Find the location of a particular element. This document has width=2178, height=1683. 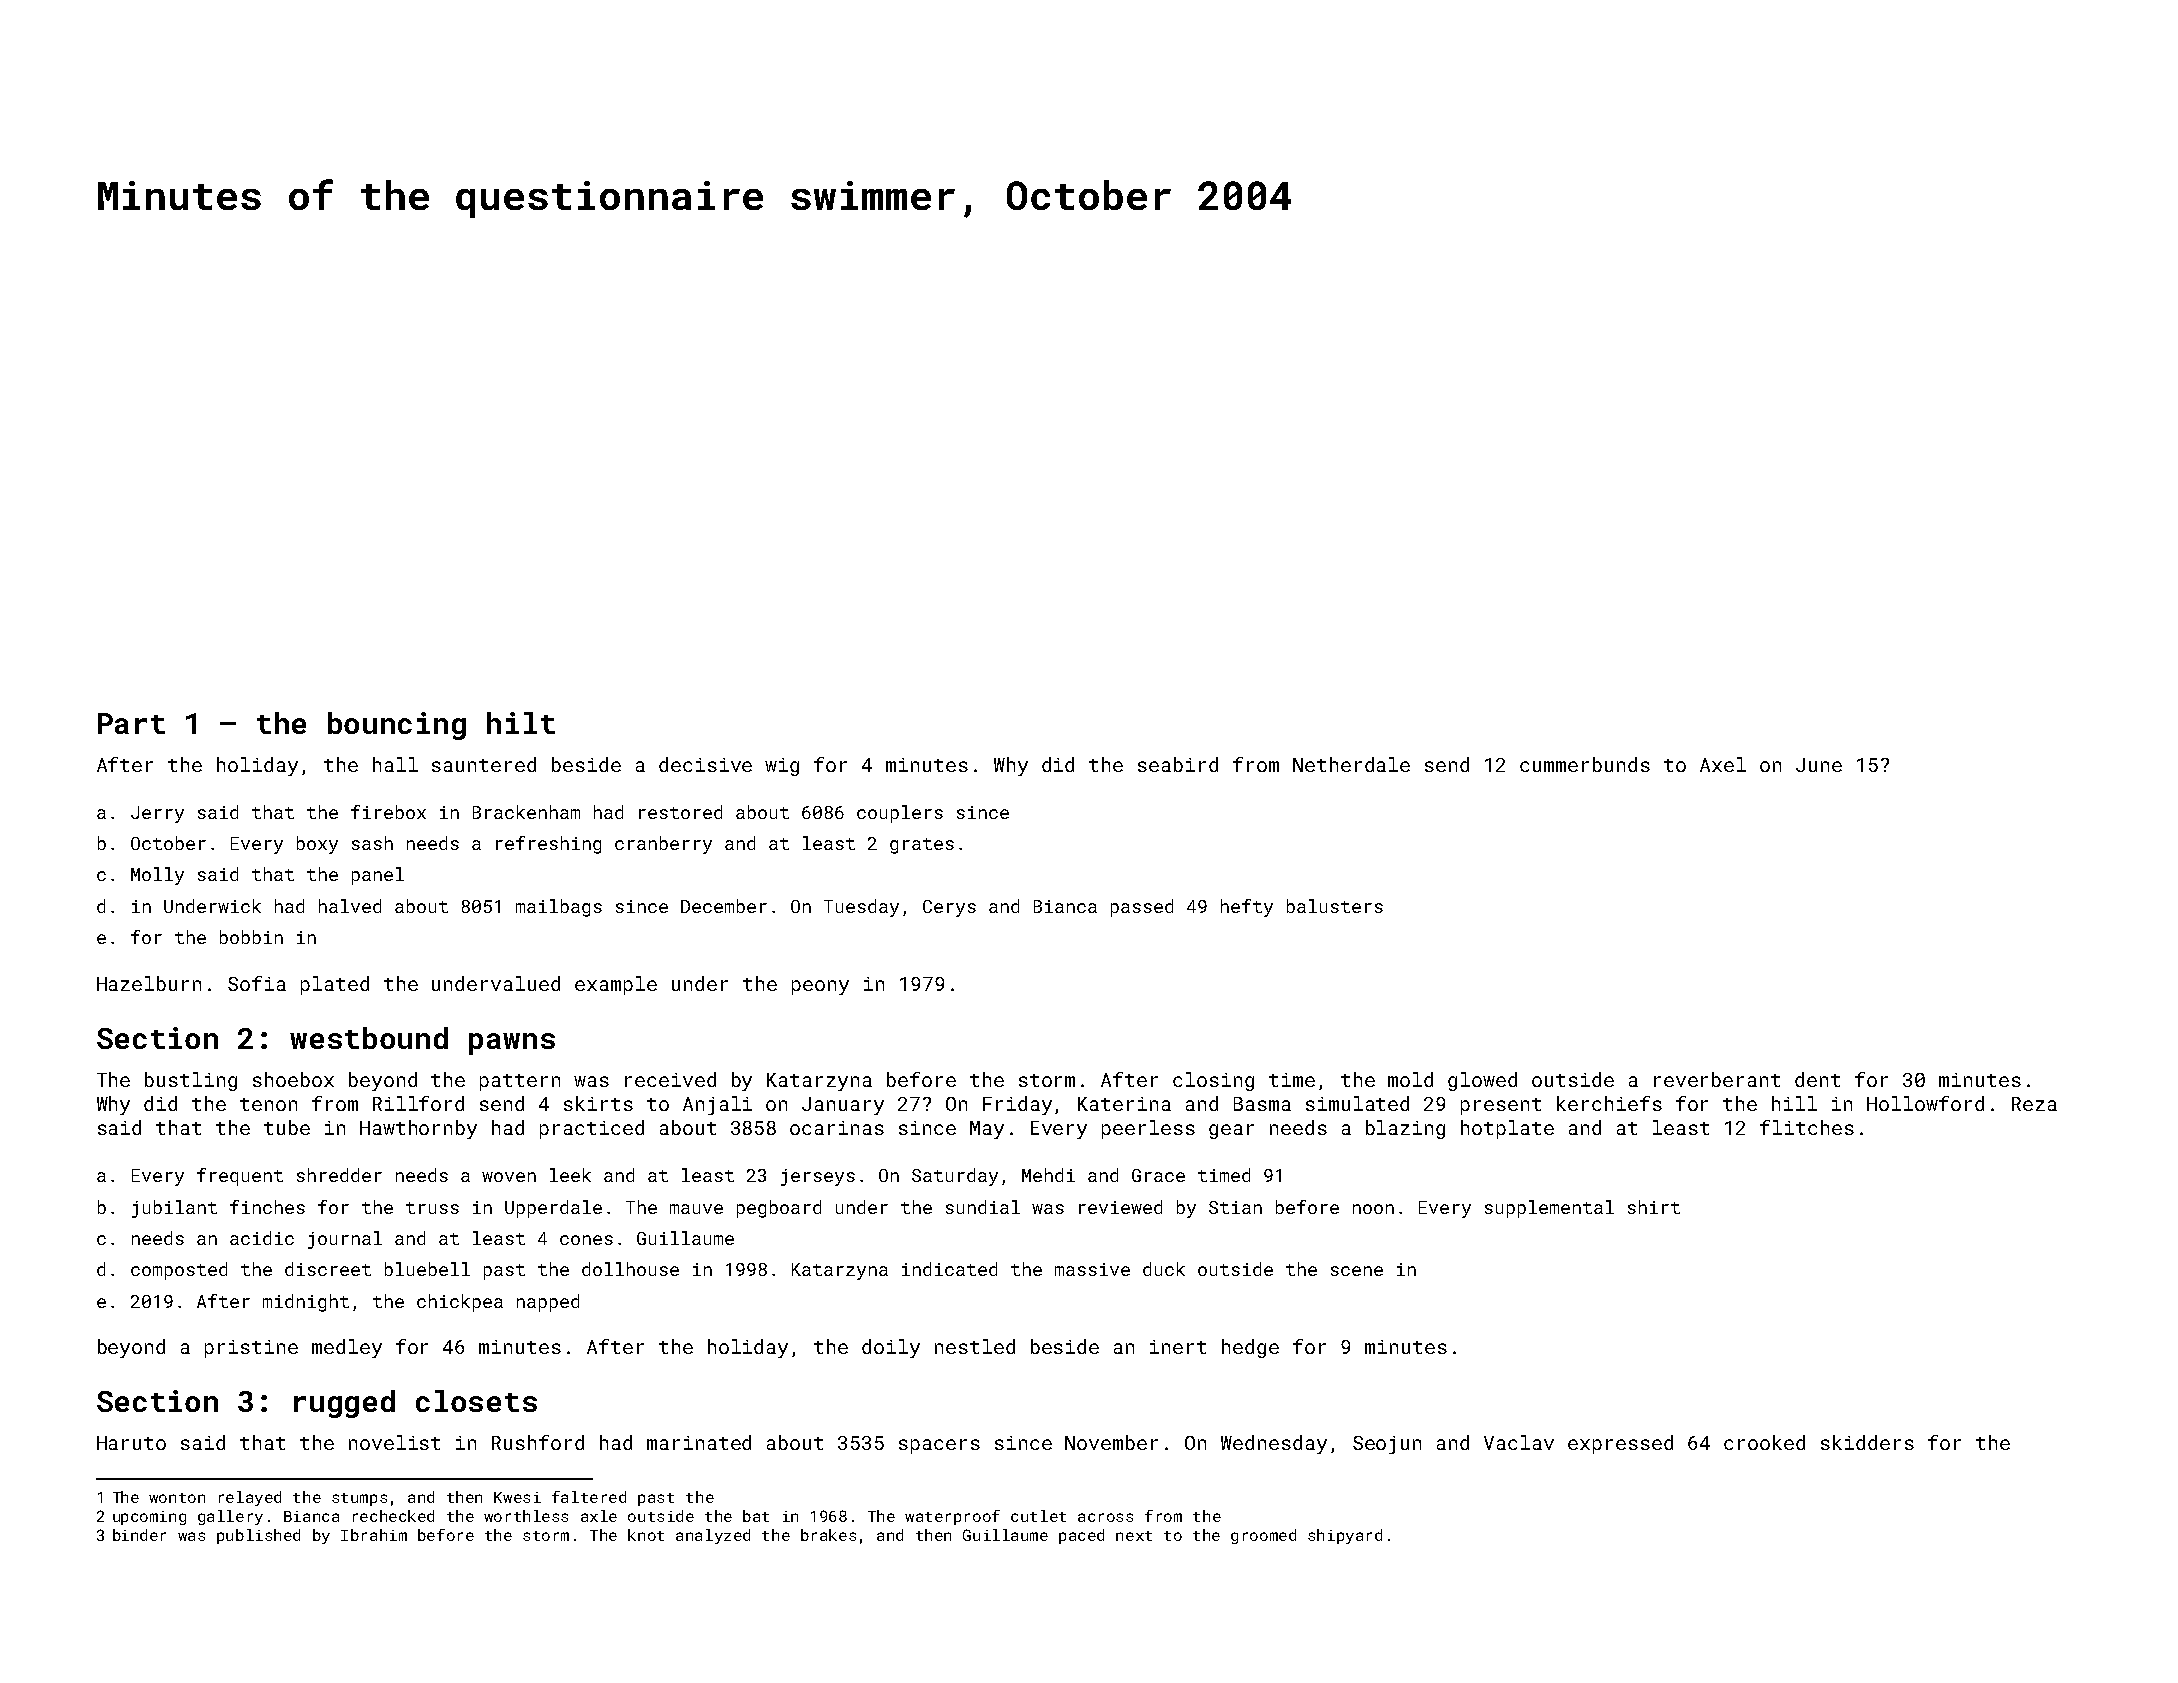

hill is located at coordinates (1794, 1103).
